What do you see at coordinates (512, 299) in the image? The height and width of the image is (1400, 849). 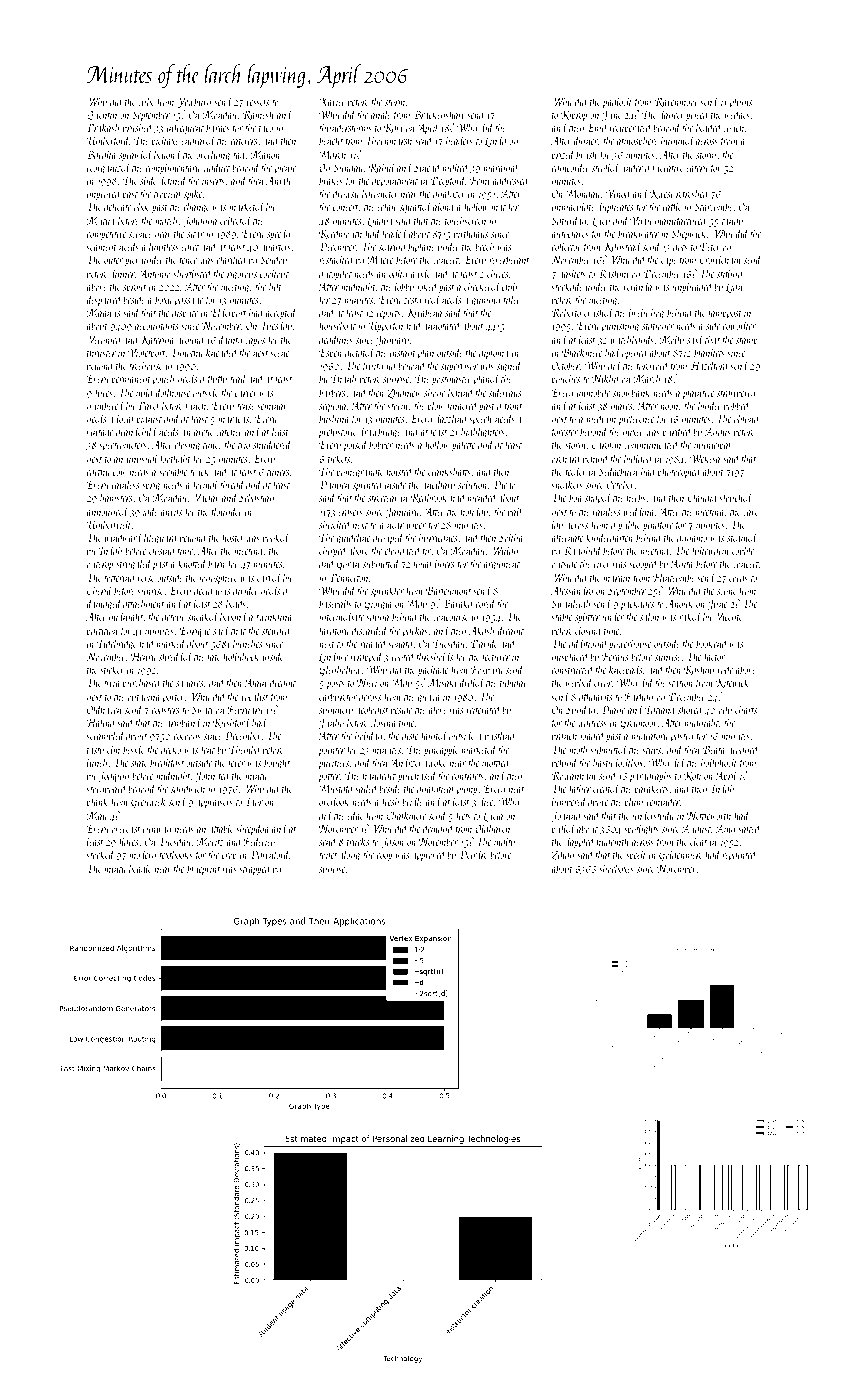 I see `tiller` at bounding box center [512, 299].
